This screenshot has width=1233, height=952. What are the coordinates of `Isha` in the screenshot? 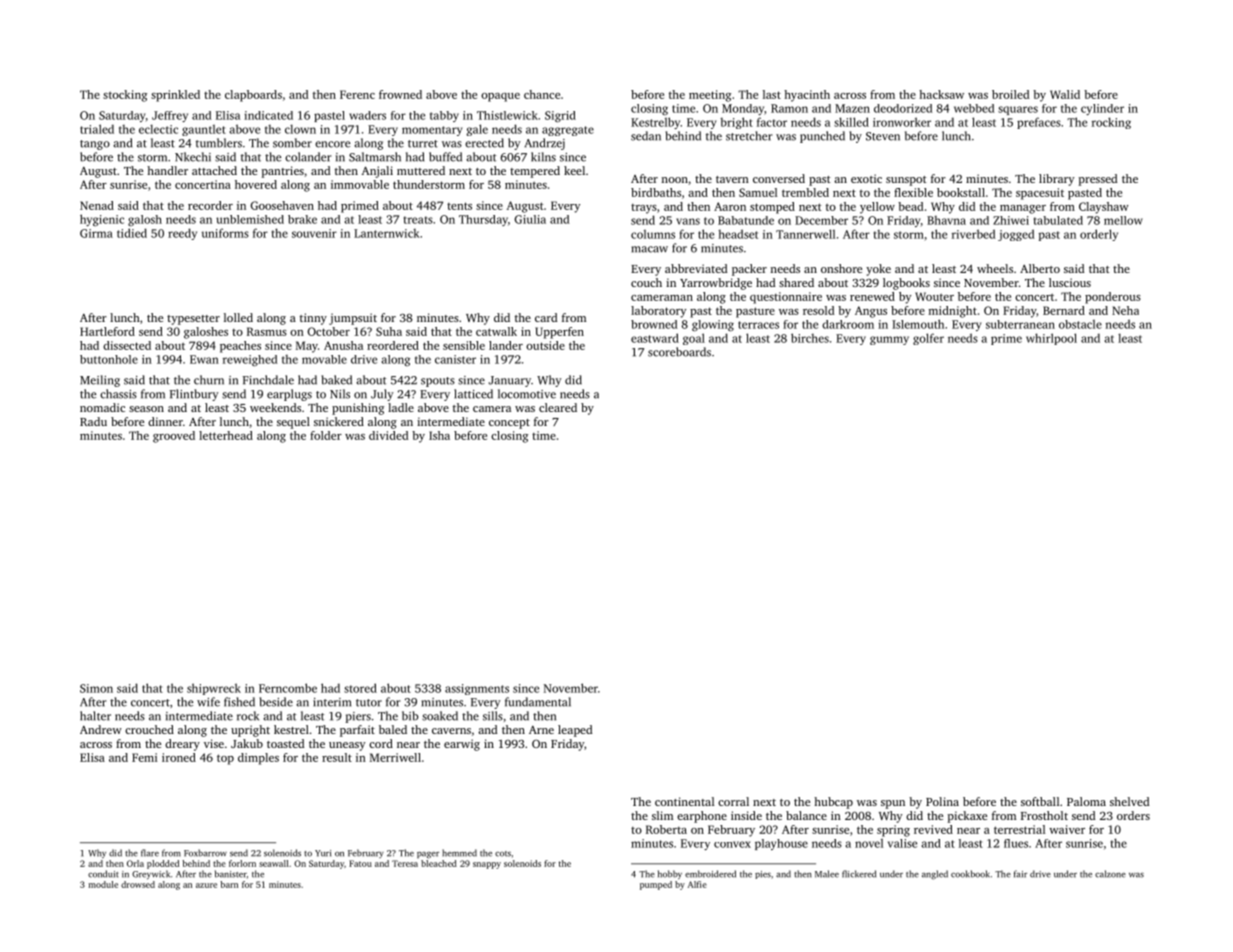 It's located at (439, 435).
